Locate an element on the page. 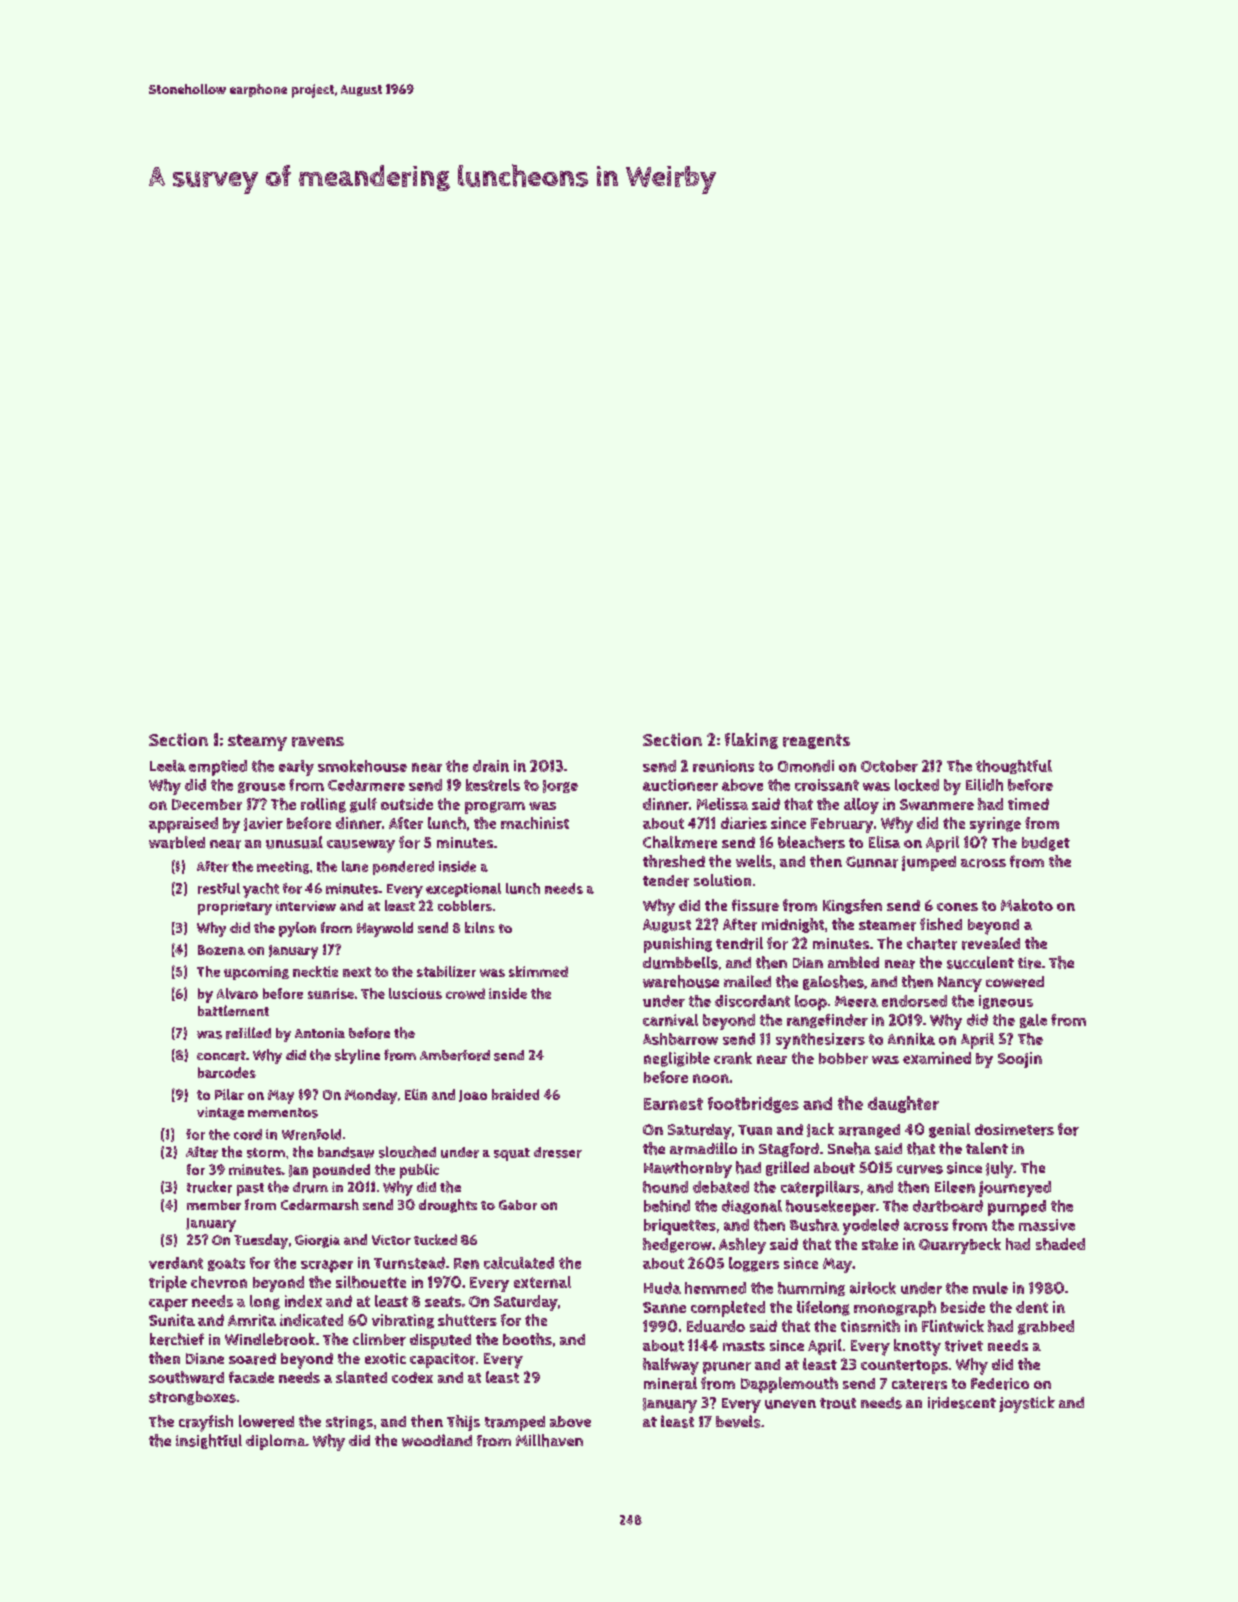 This page has height=1602, width=1238. meeting is located at coordinates (283, 867).
